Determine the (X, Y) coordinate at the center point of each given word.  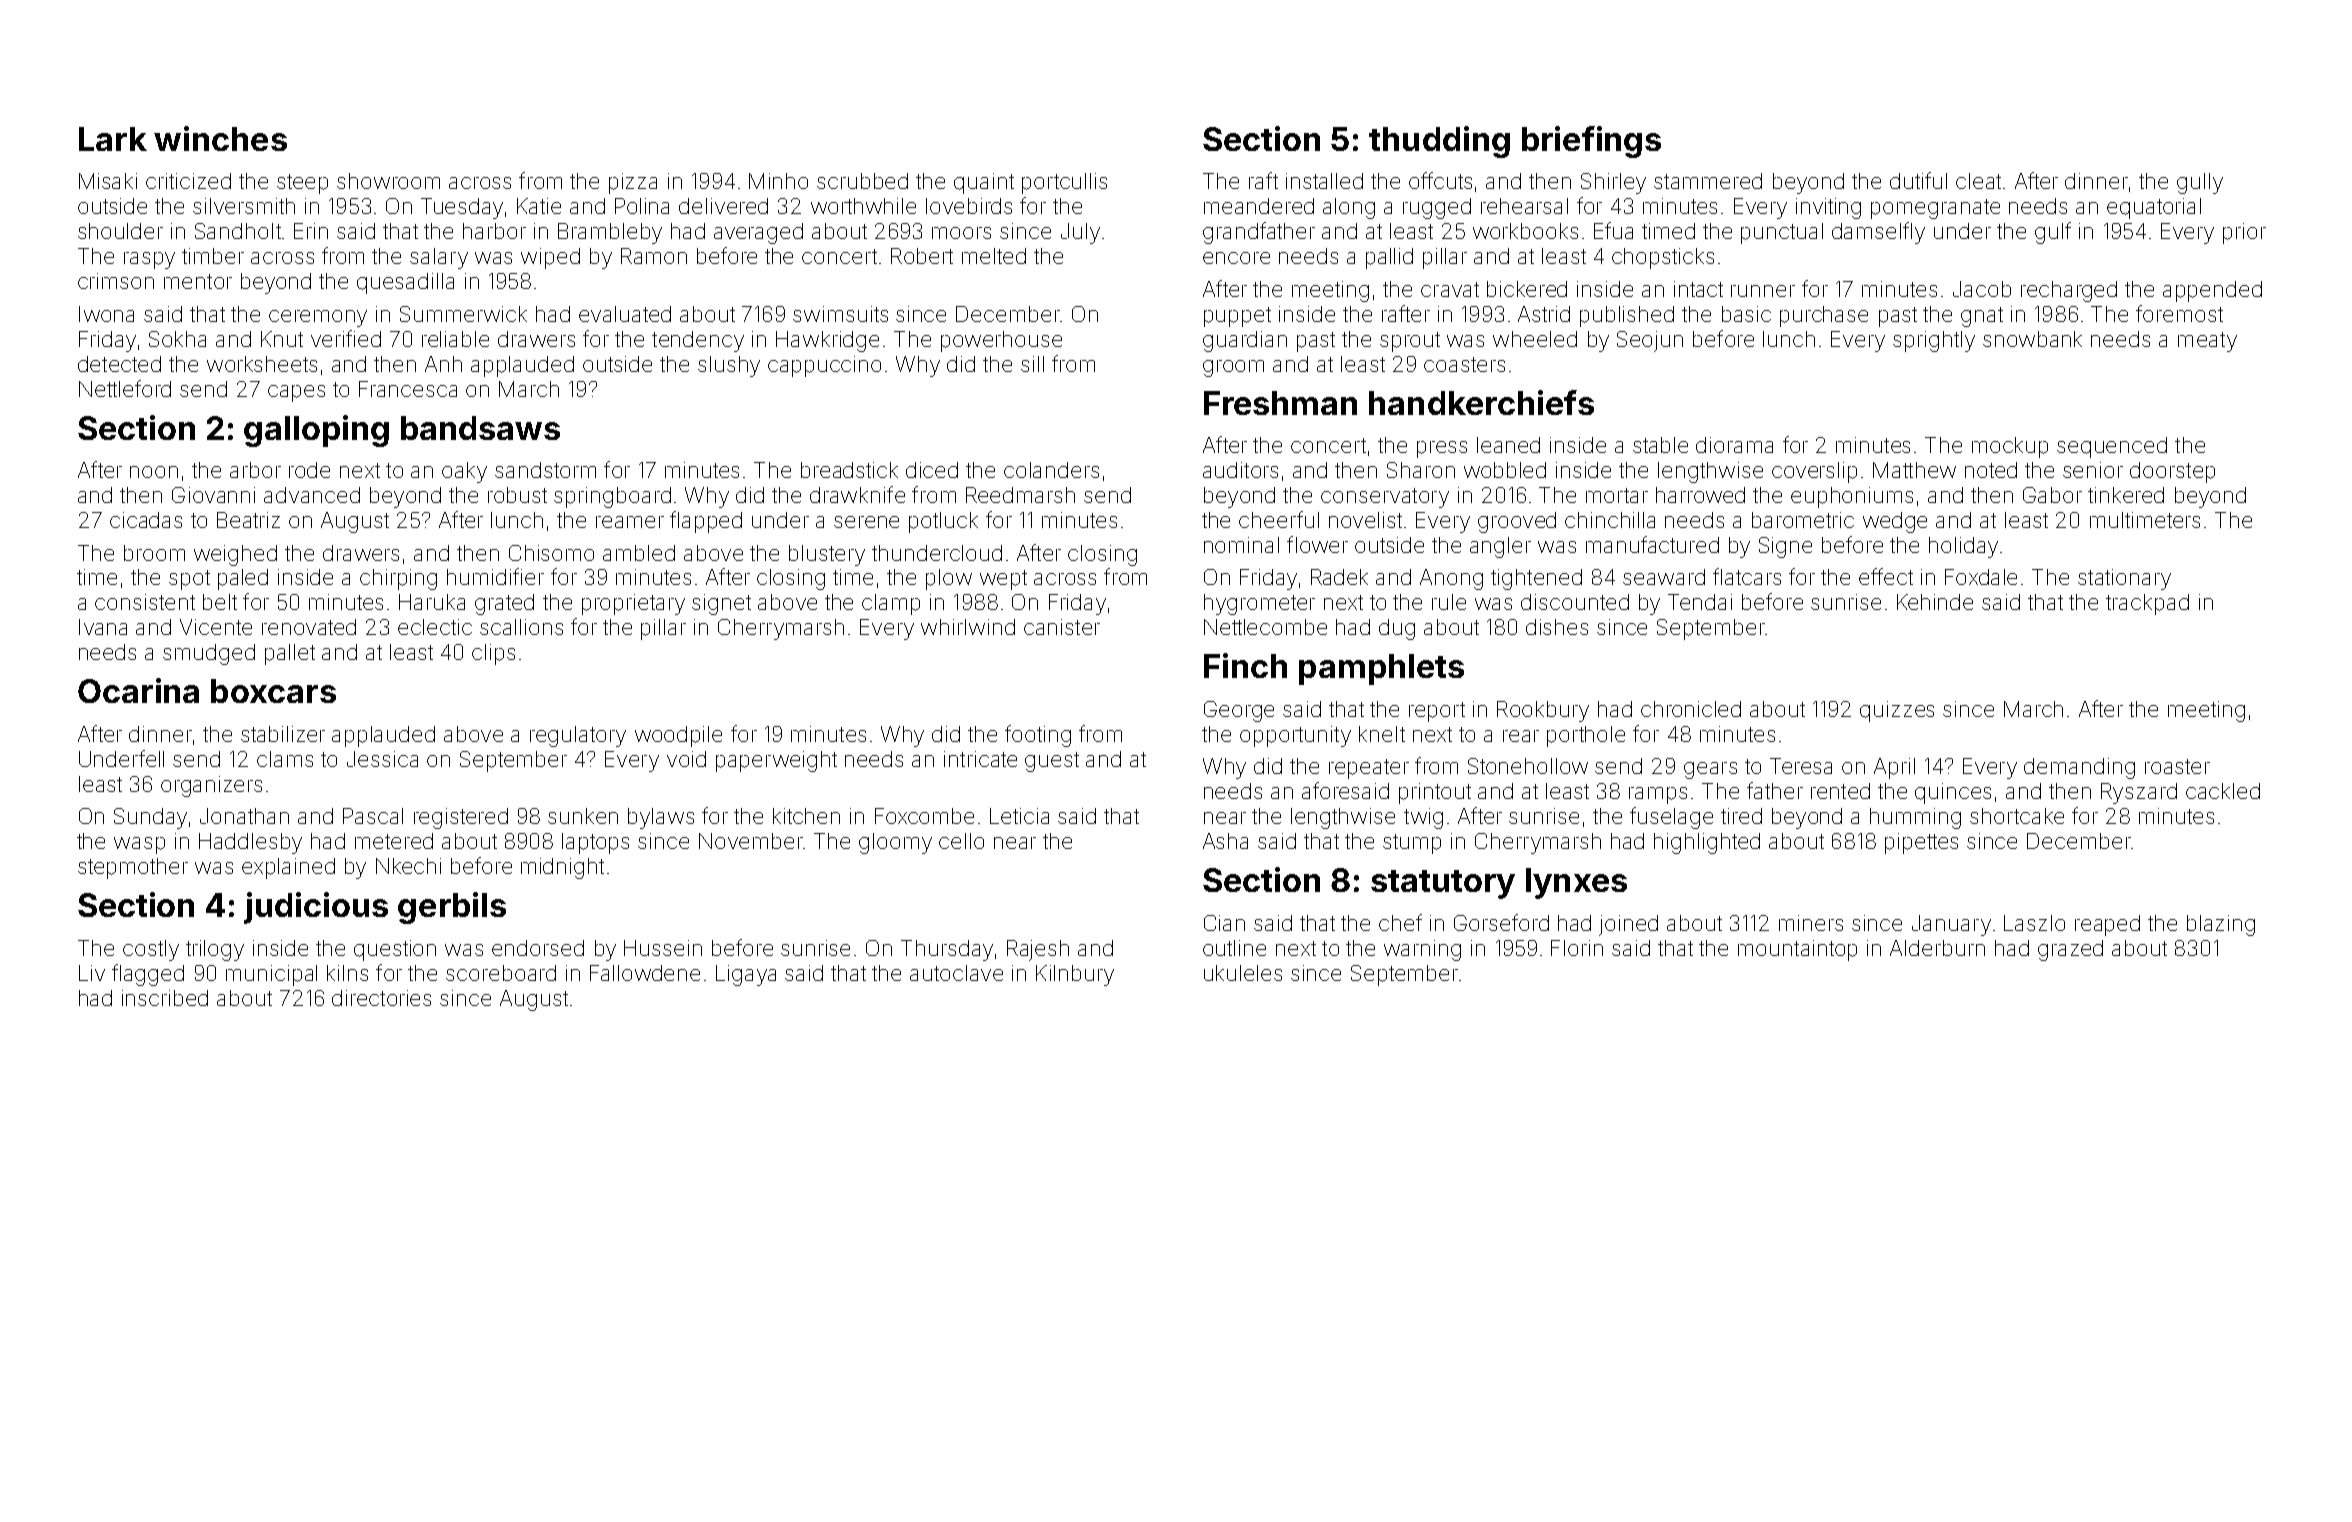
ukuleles (1243, 973)
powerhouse (1001, 341)
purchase (1824, 316)
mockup (2010, 447)
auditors (1240, 470)
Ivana (103, 627)
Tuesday (462, 208)
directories (381, 998)
